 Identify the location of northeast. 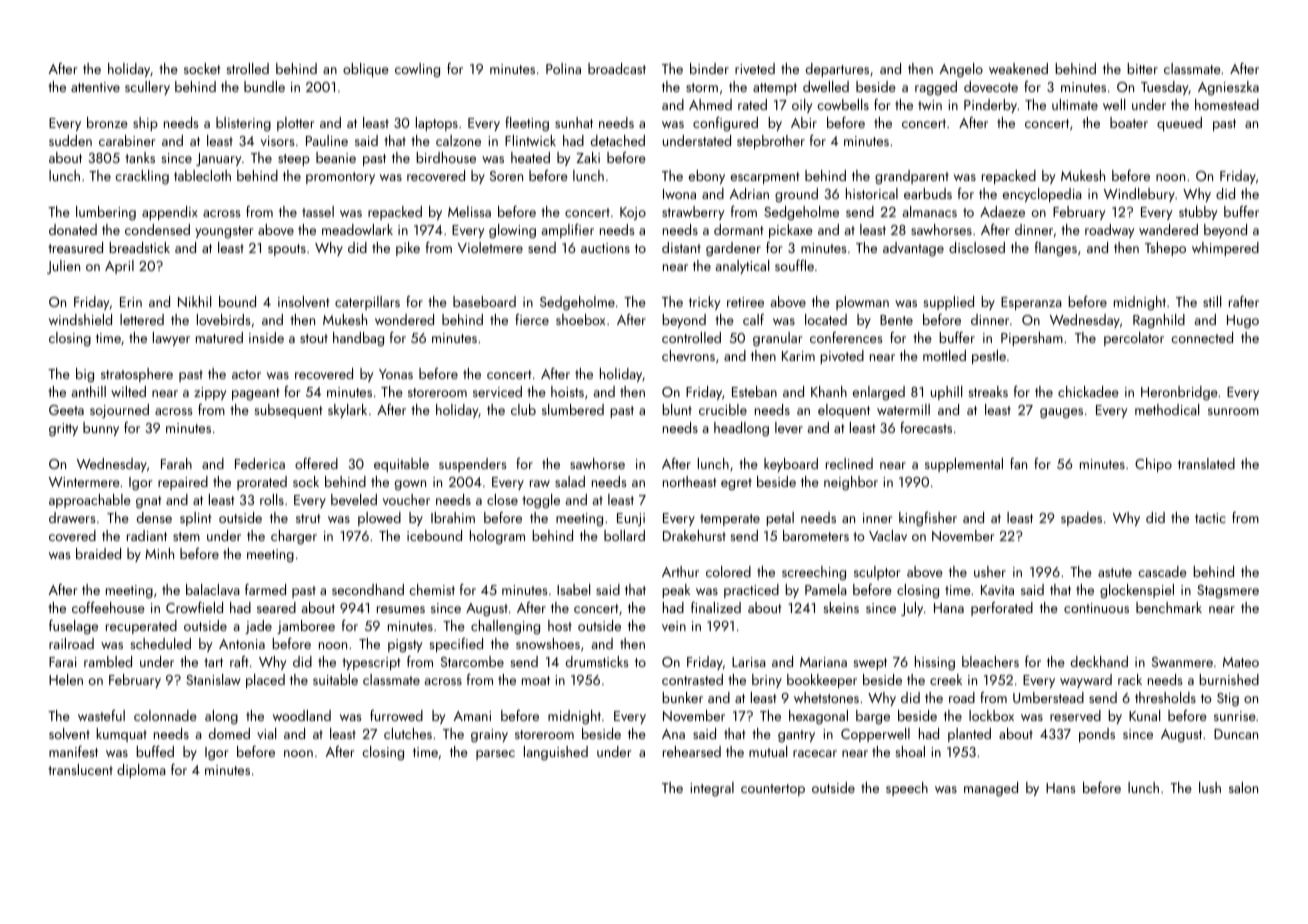
(689, 481).
